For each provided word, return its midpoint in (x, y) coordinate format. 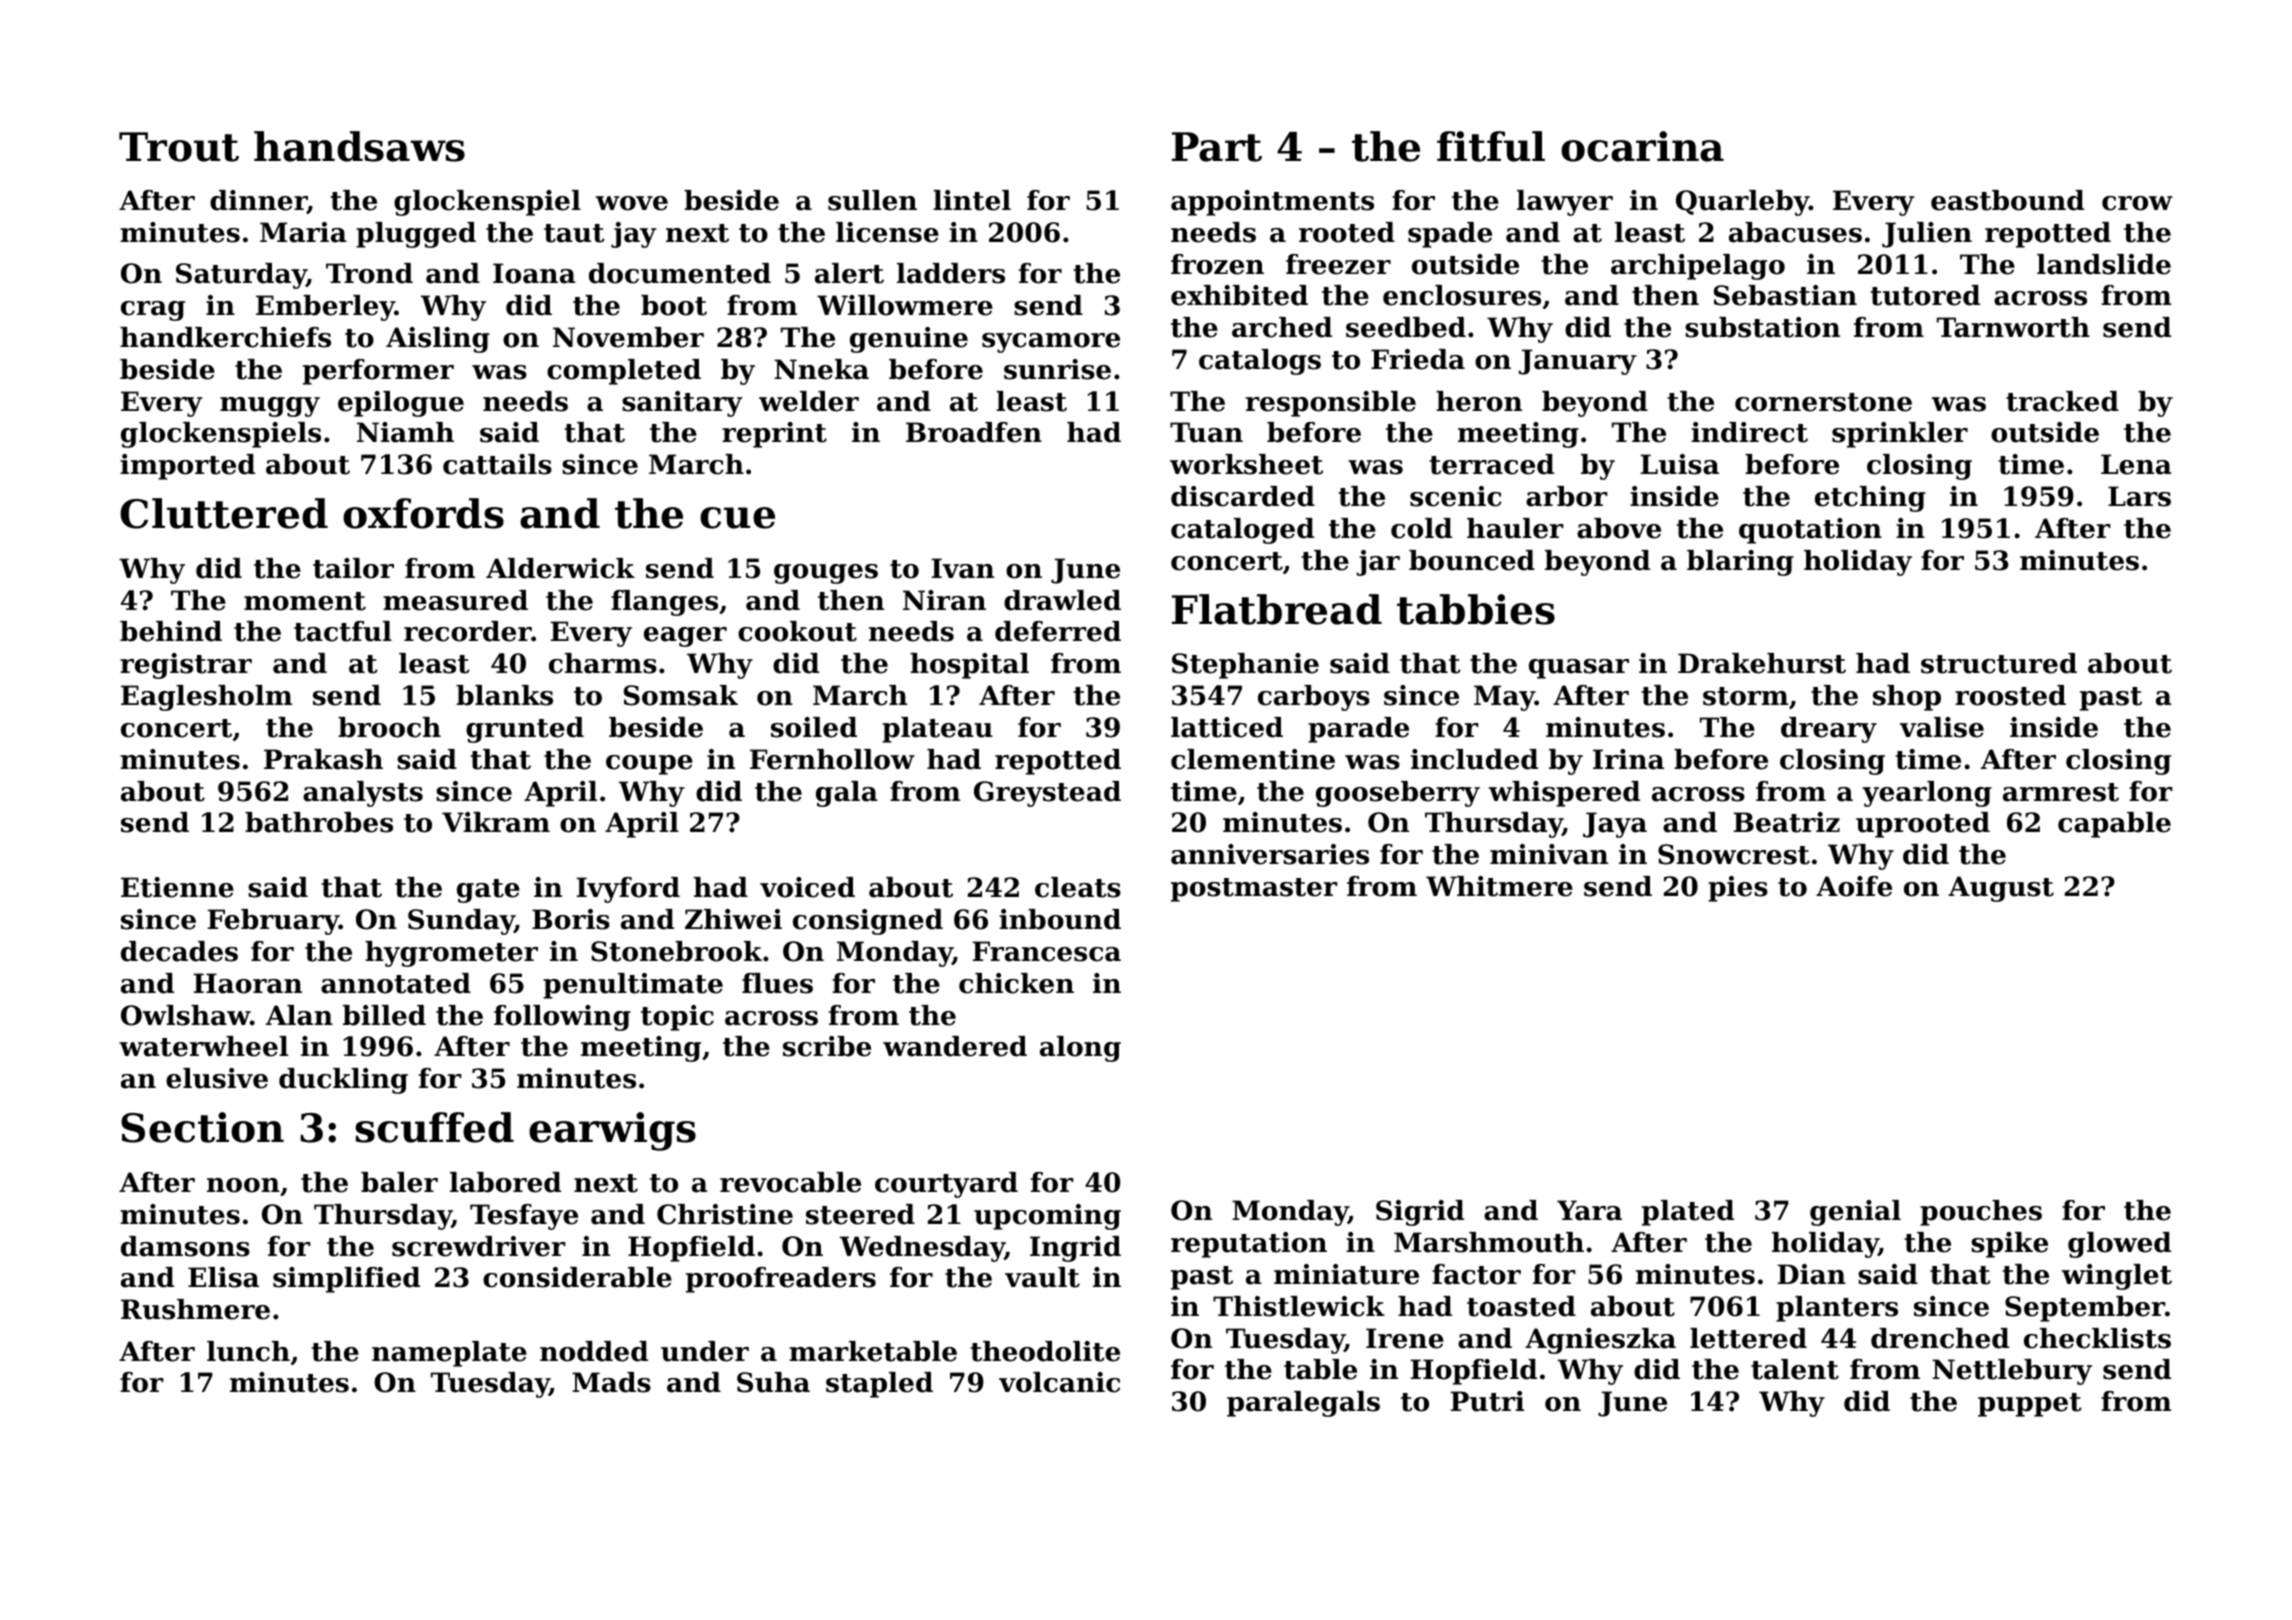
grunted (525, 730)
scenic (1455, 496)
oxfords (423, 513)
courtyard (946, 1185)
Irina (1628, 759)
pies (1738, 889)
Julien (1927, 235)
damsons (185, 1246)
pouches (1981, 1213)
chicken (1016, 983)
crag (153, 311)
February (273, 922)
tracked (2062, 401)
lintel (972, 200)
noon (243, 1185)
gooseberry (1398, 794)
